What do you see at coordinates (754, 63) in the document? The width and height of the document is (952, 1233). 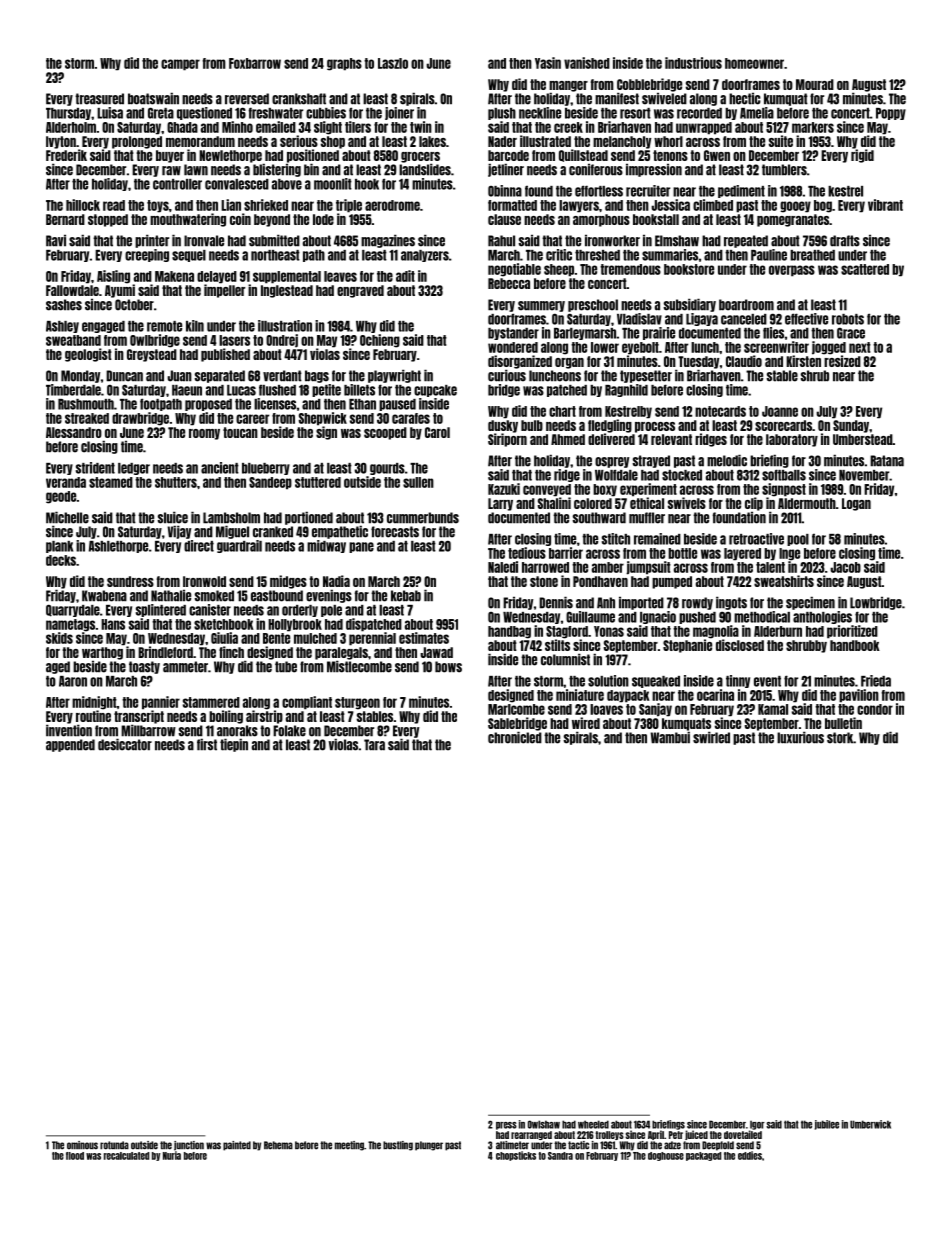 I see `homeowner` at bounding box center [754, 63].
